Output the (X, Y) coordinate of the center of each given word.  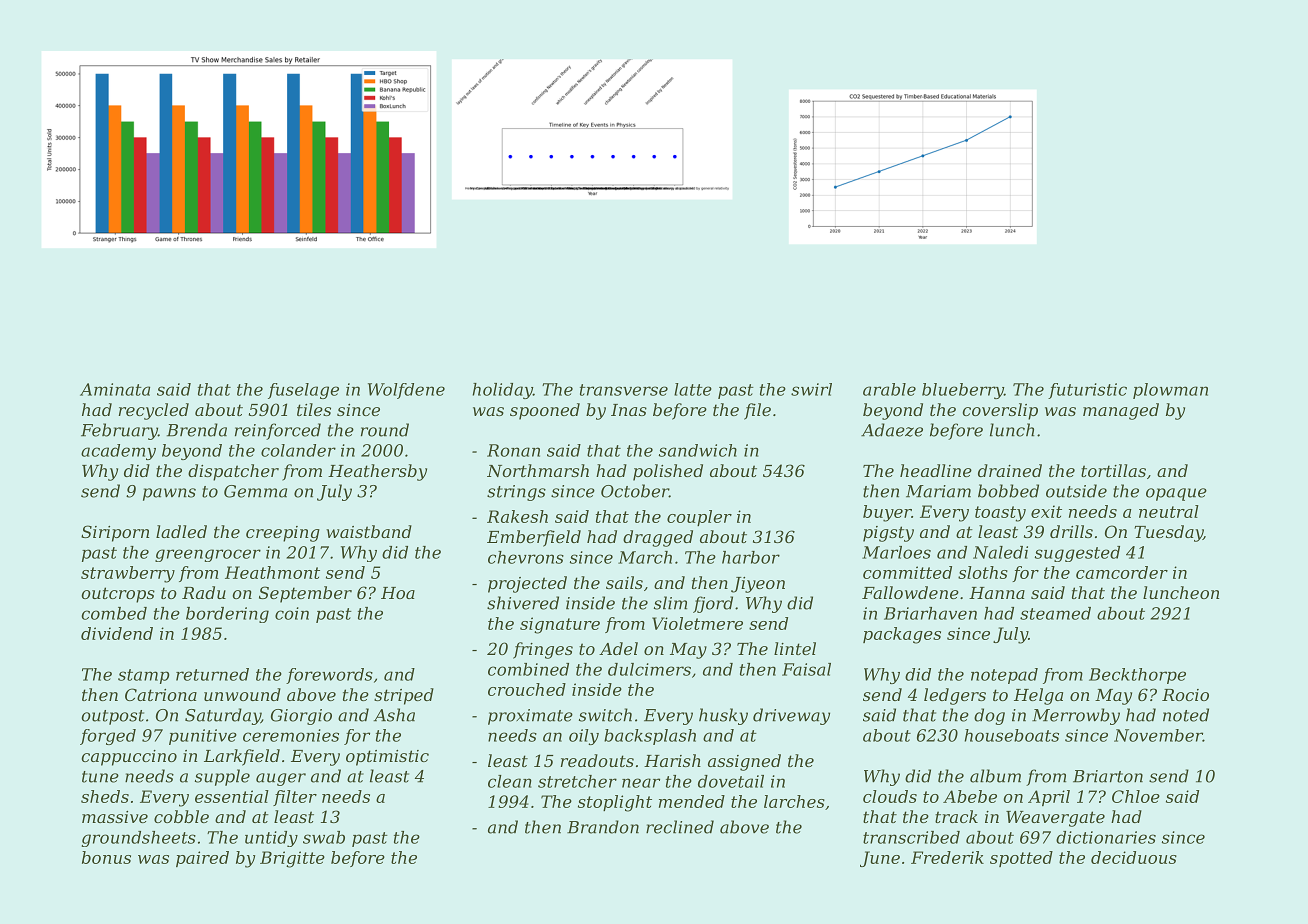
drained (1010, 470)
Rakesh (517, 516)
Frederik (947, 857)
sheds (105, 796)
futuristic (1087, 391)
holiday (503, 391)
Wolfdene (406, 391)
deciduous (1134, 857)
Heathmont (272, 572)
